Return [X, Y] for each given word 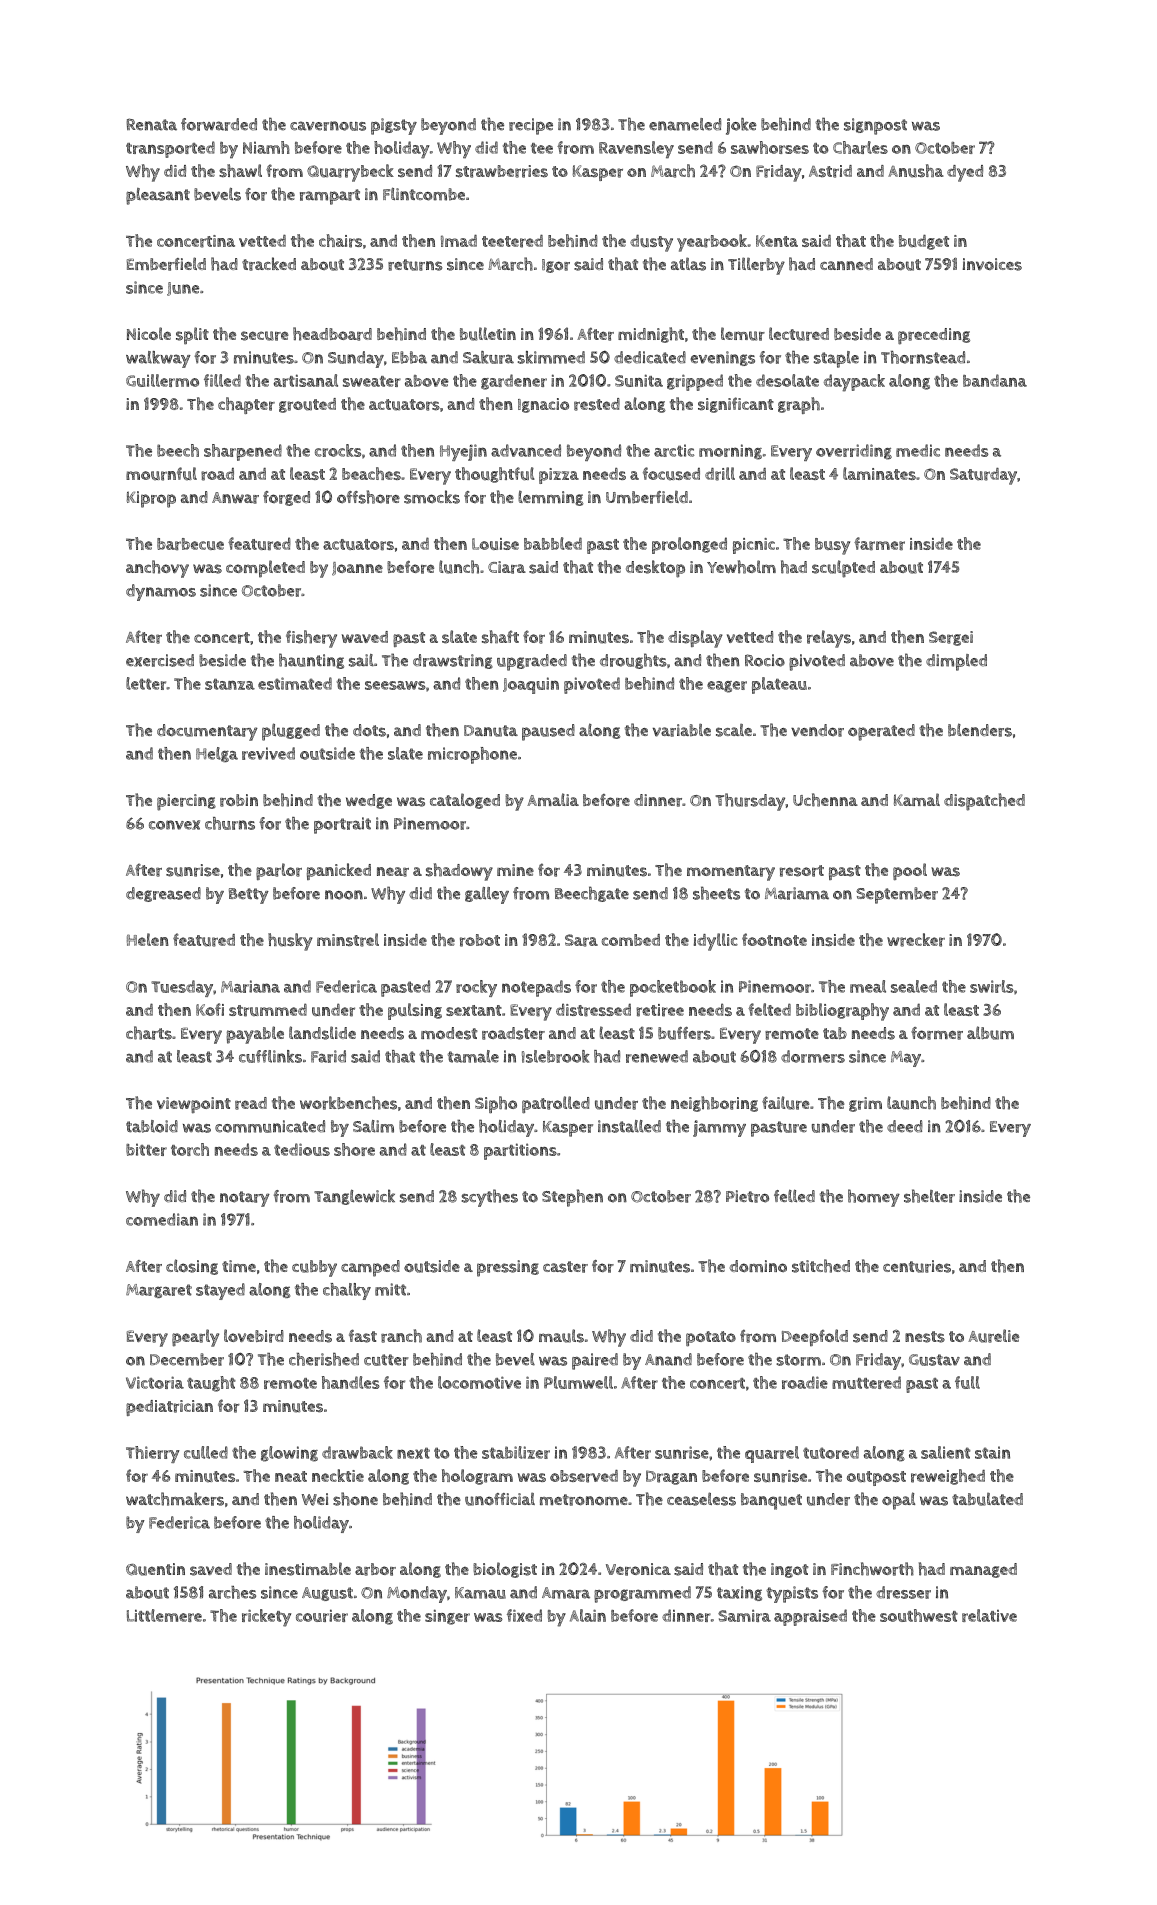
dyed [965, 173]
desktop [655, 569]
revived [268, 753]
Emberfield [166, 264]
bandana [995, 380]
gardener [514, 382]
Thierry [153, 1454]
